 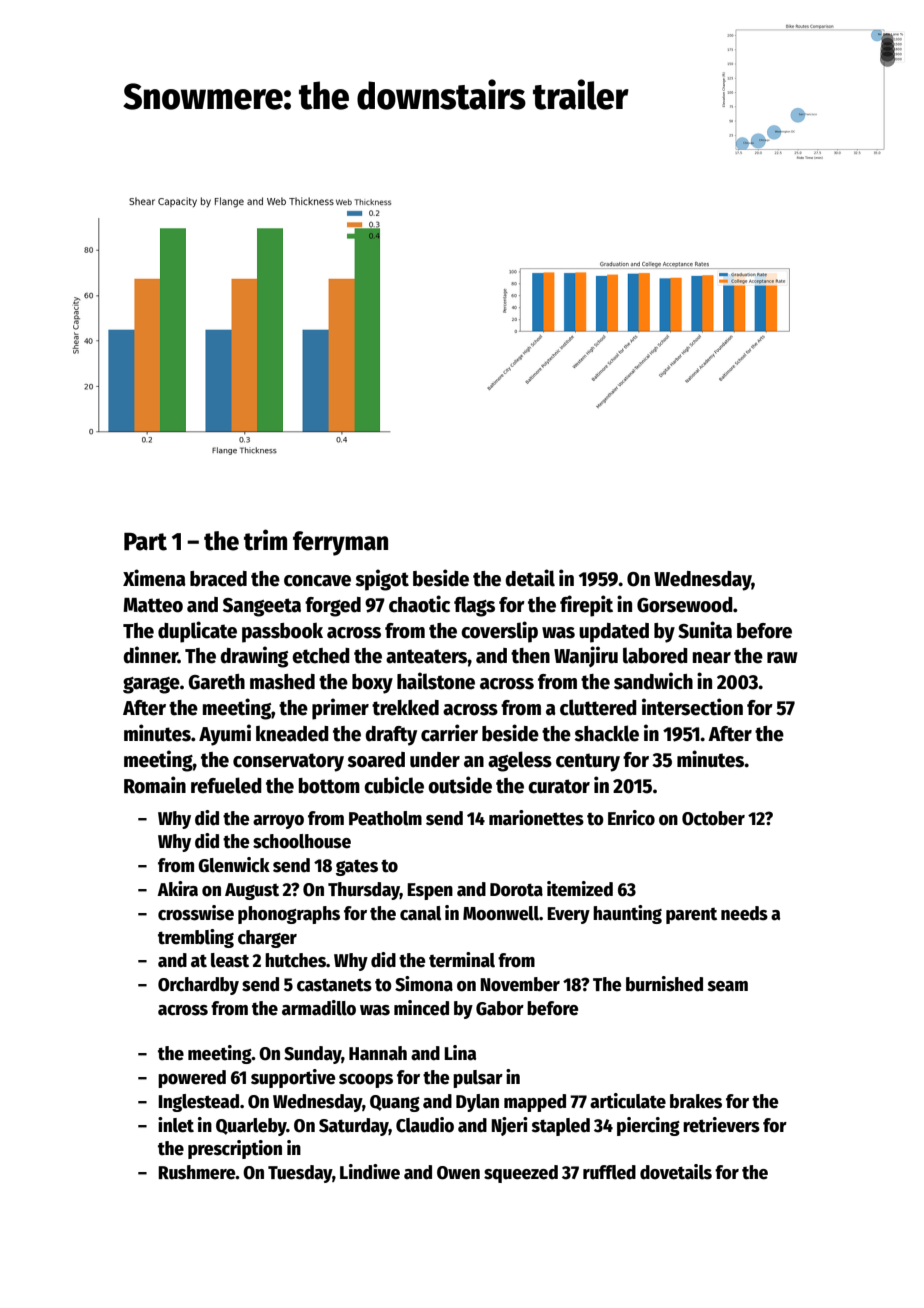 What do you see at coordinates (478, 1079) in the screenshot?
I see `pulsar` at bounding box center [478, 1079].
